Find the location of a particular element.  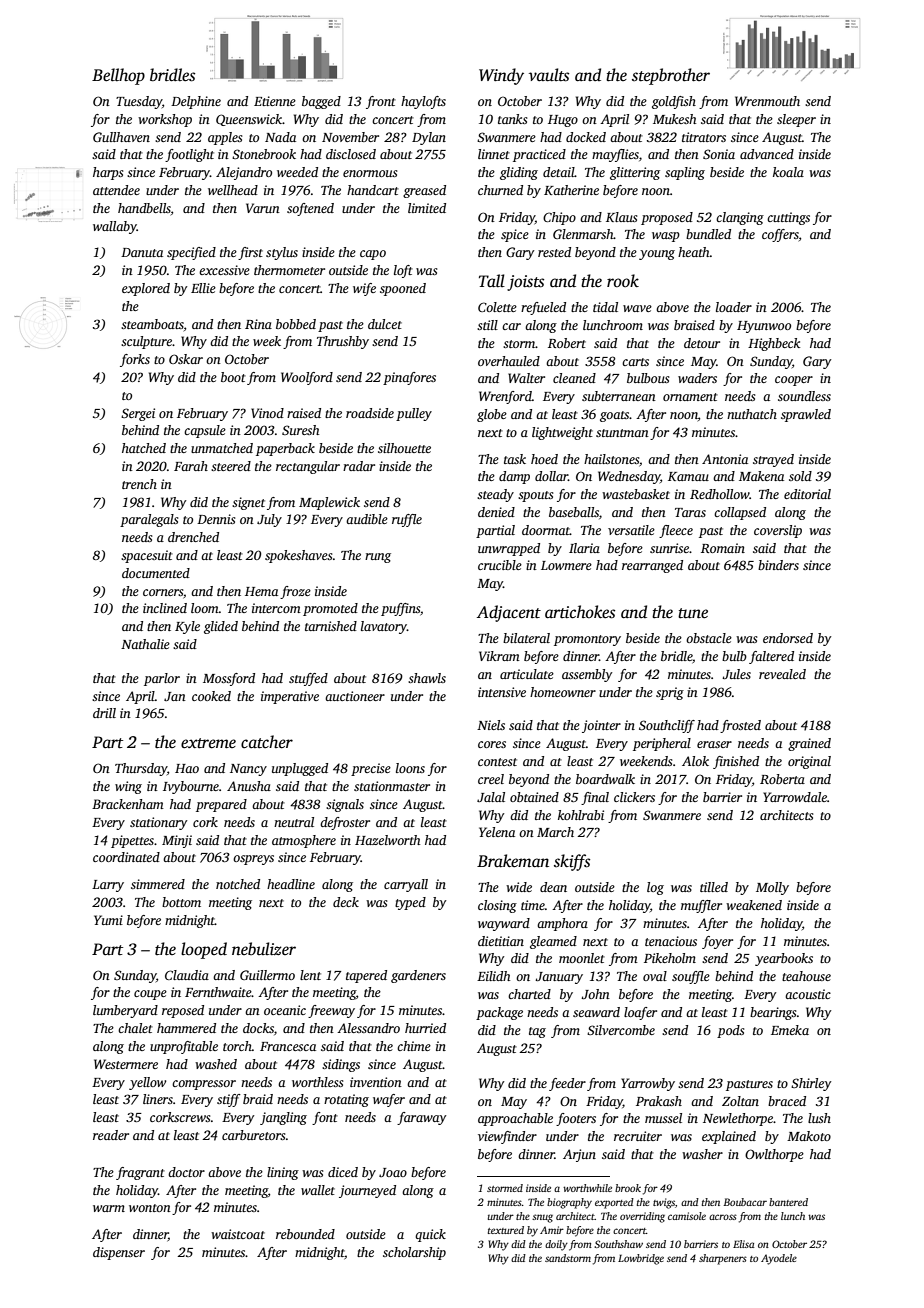

seaward is located at coordinates (596, 1012).
